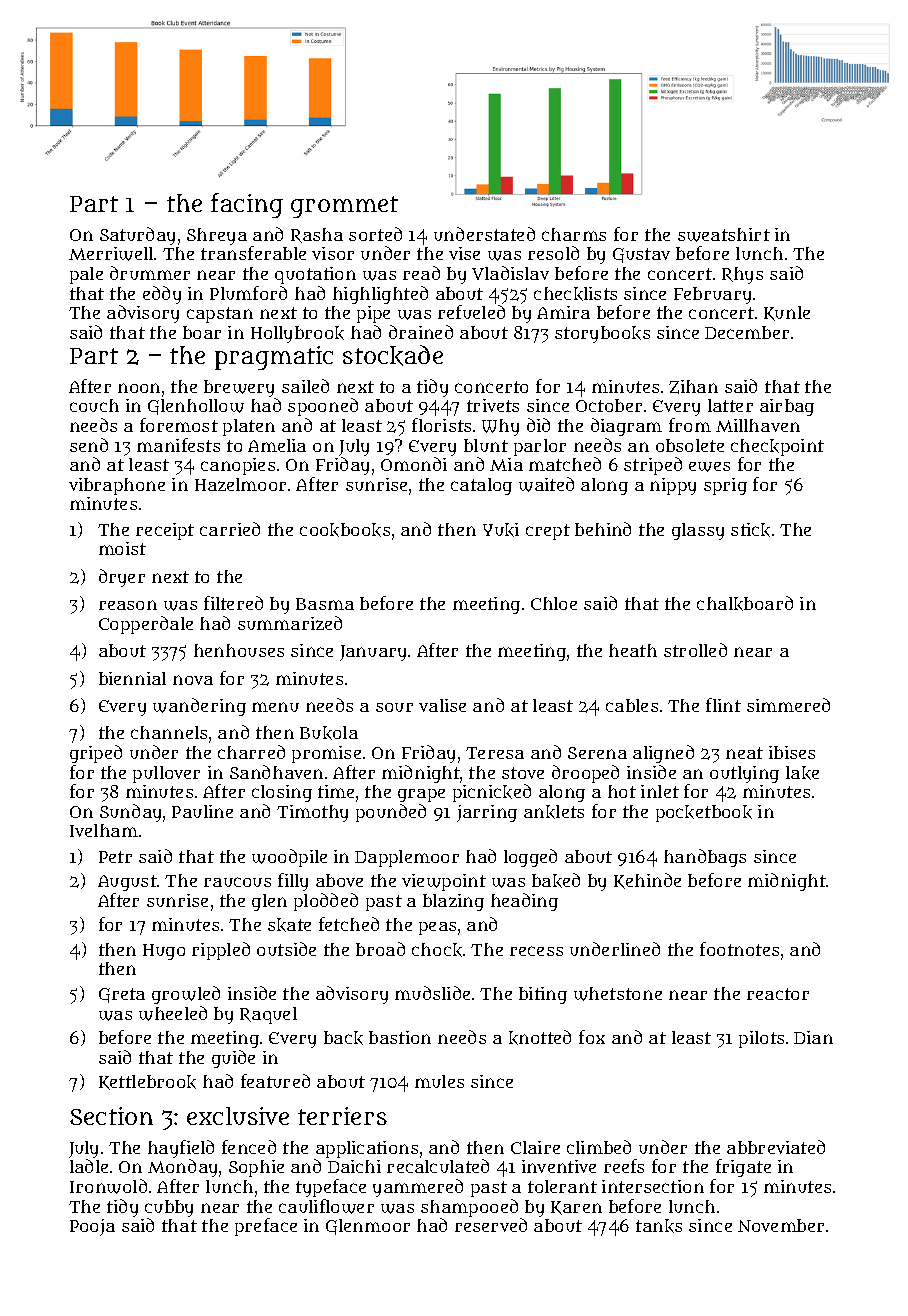 This image has width=908, height=1316. What do you see at coordinates (169, 1208) in the image?
I see `cubby` at bounding box center [169, 1208].
